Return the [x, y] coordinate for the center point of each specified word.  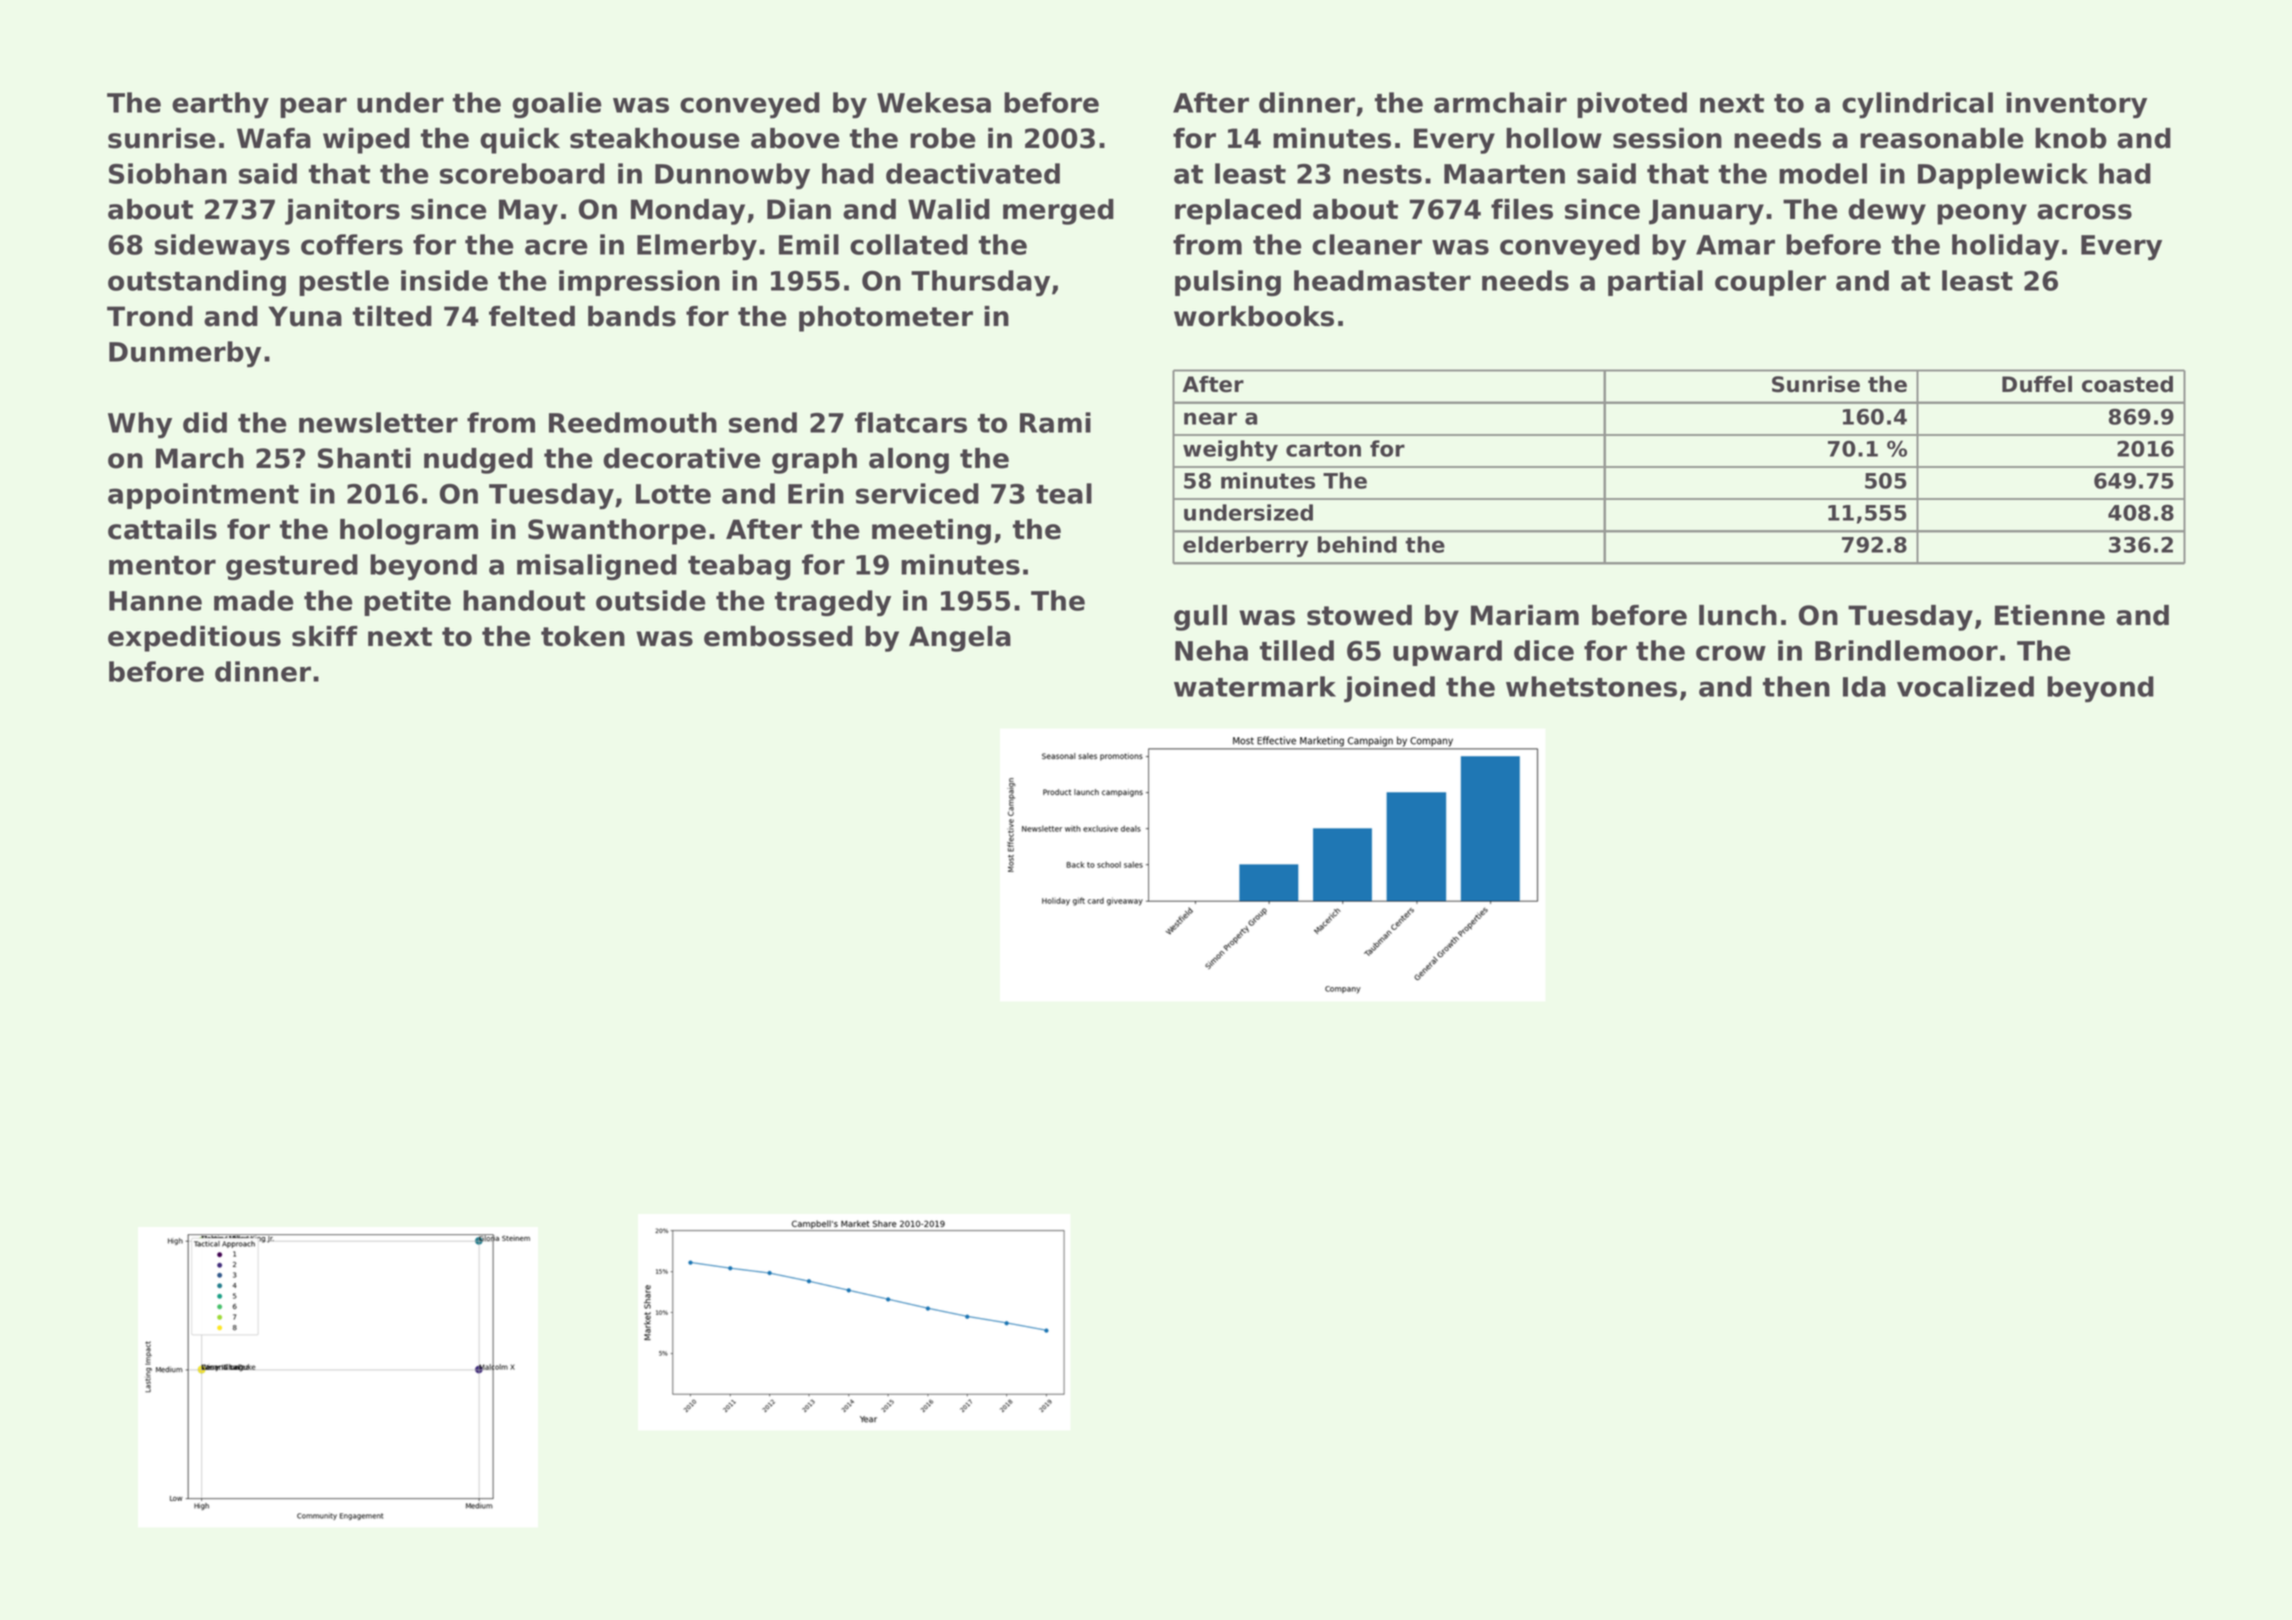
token [583, 636]
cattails [162, 529]
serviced [917, 493]
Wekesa [934, 102]
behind [1357, 544]
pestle [344, 283]
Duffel [2037, 384]
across [2084, 212]
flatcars [911, 422]
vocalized [1965, 686]
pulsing [1228, 283]
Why [140, 425]
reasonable [1942, 138]
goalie [557, 105]
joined [1389, 689]
